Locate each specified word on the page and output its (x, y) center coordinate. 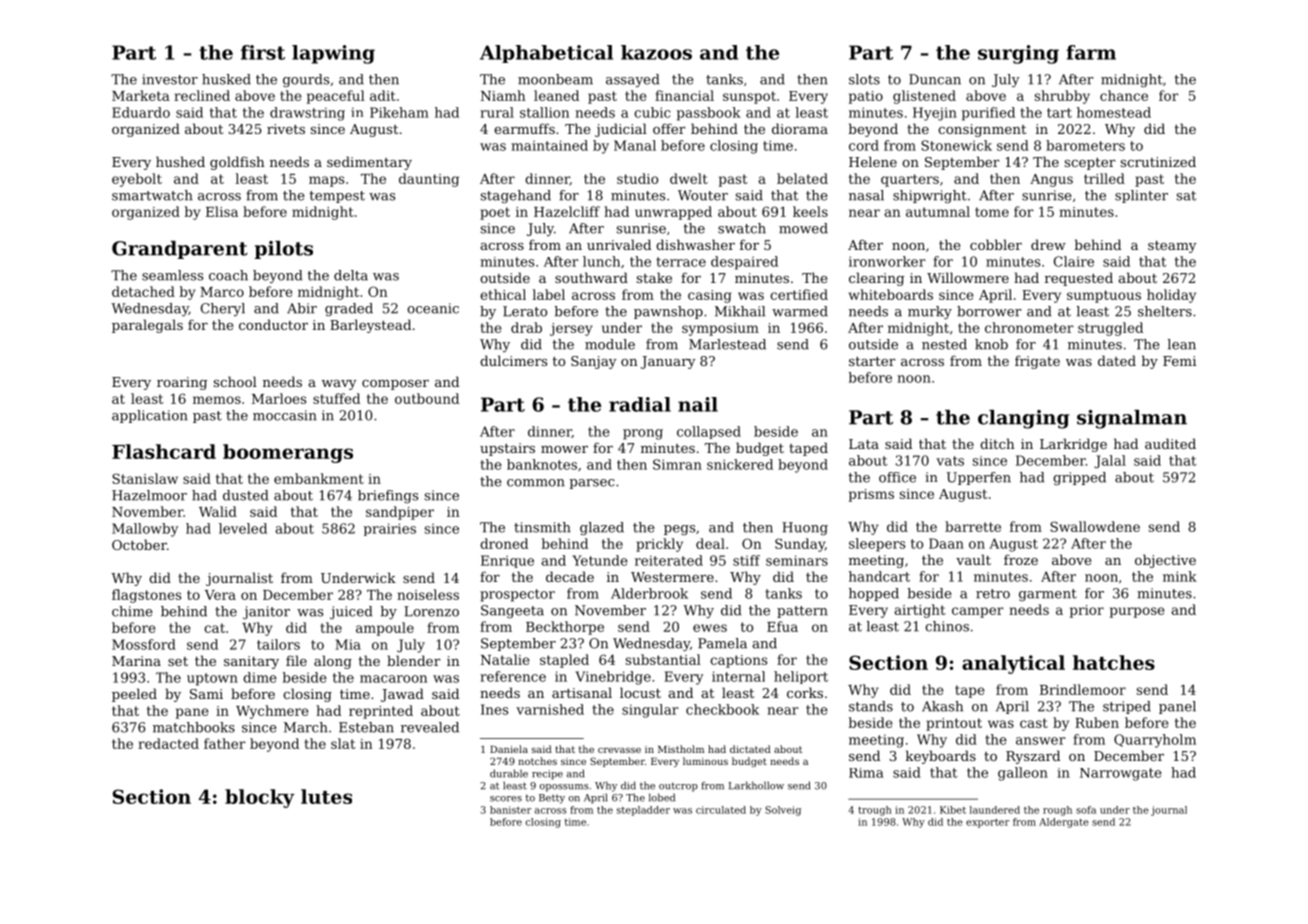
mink (1180, 576)
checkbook (722, 709)
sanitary (251, 662)
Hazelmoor (149, 495)
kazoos (656, 52)
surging (1018, 54)
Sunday (800, 545)
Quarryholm (1155, 741)
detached (143, 291)
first (263, 52)
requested (1079, 279)
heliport (801, 677)
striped (1127, 707)
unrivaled (619, 244)
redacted (168, 743)
